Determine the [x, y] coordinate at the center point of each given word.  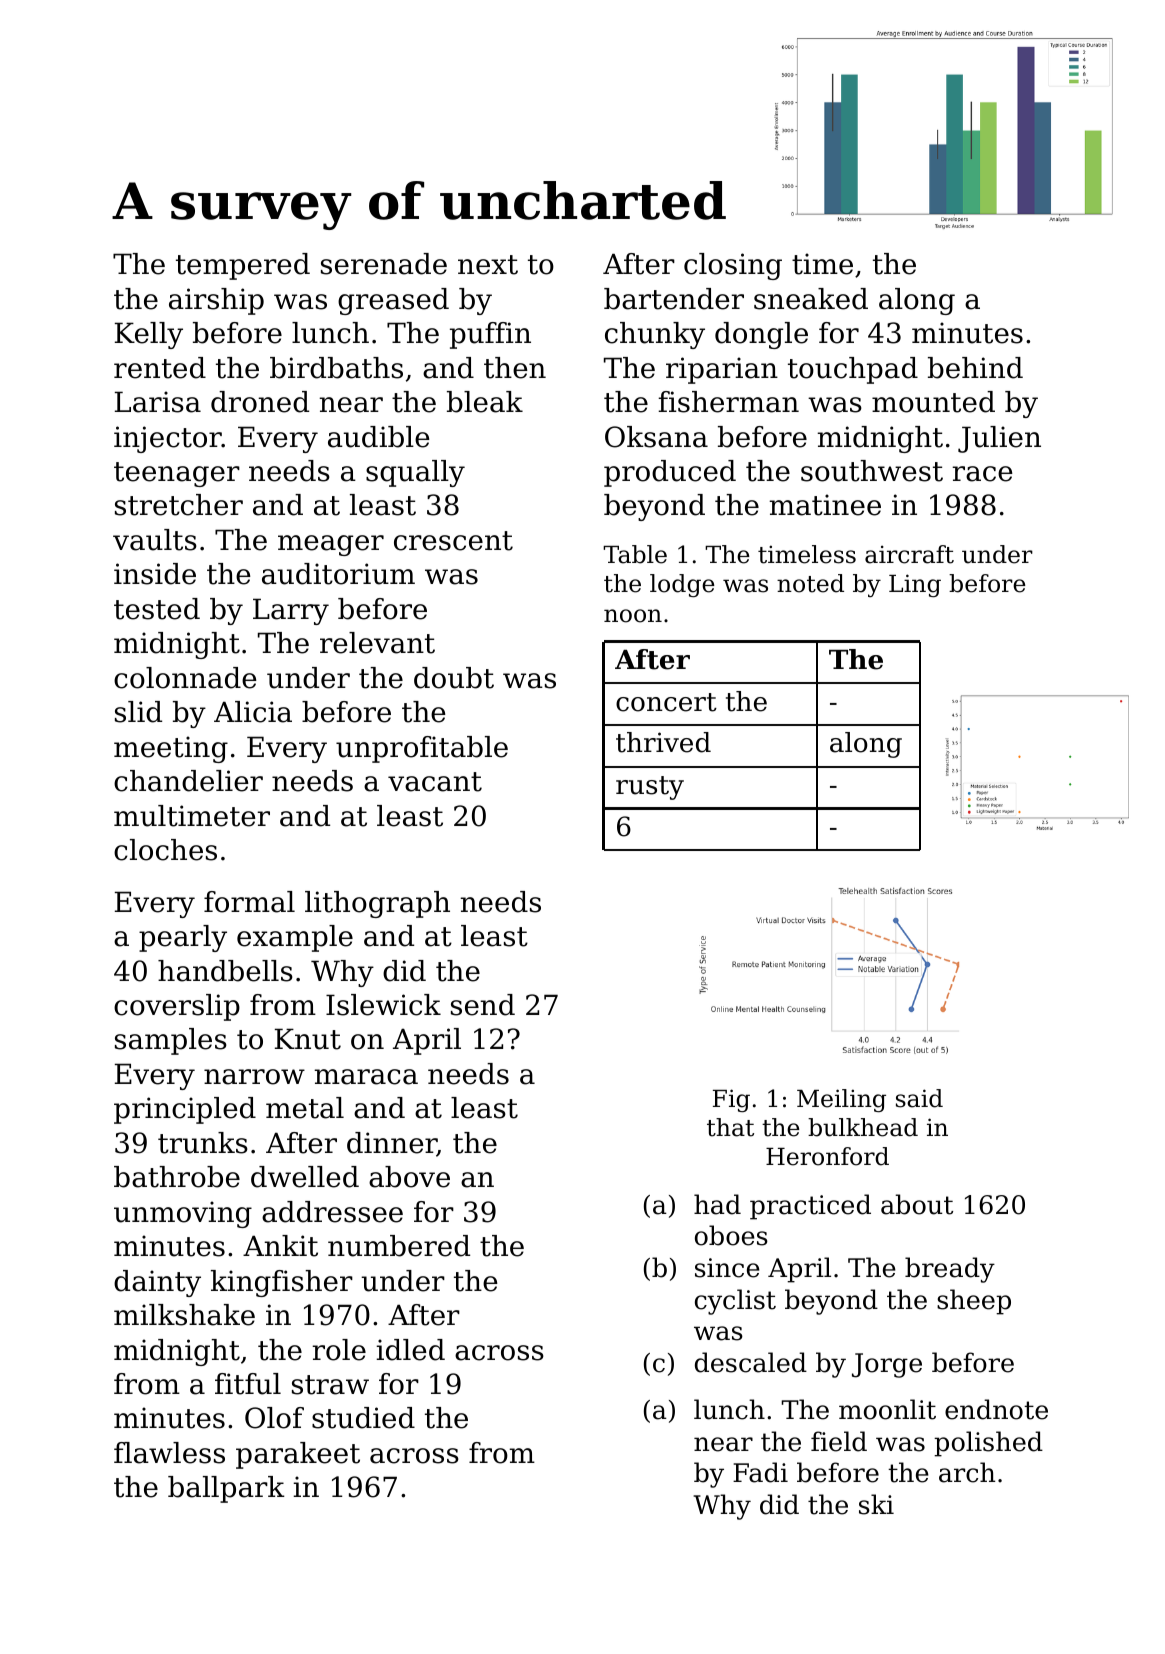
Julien [999, 439]
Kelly [149, 335]
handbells [225, 971]
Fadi [760, 1472]
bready [950, 1270]
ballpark [226, 1489]
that [730, 1127]
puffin [490, 335]
